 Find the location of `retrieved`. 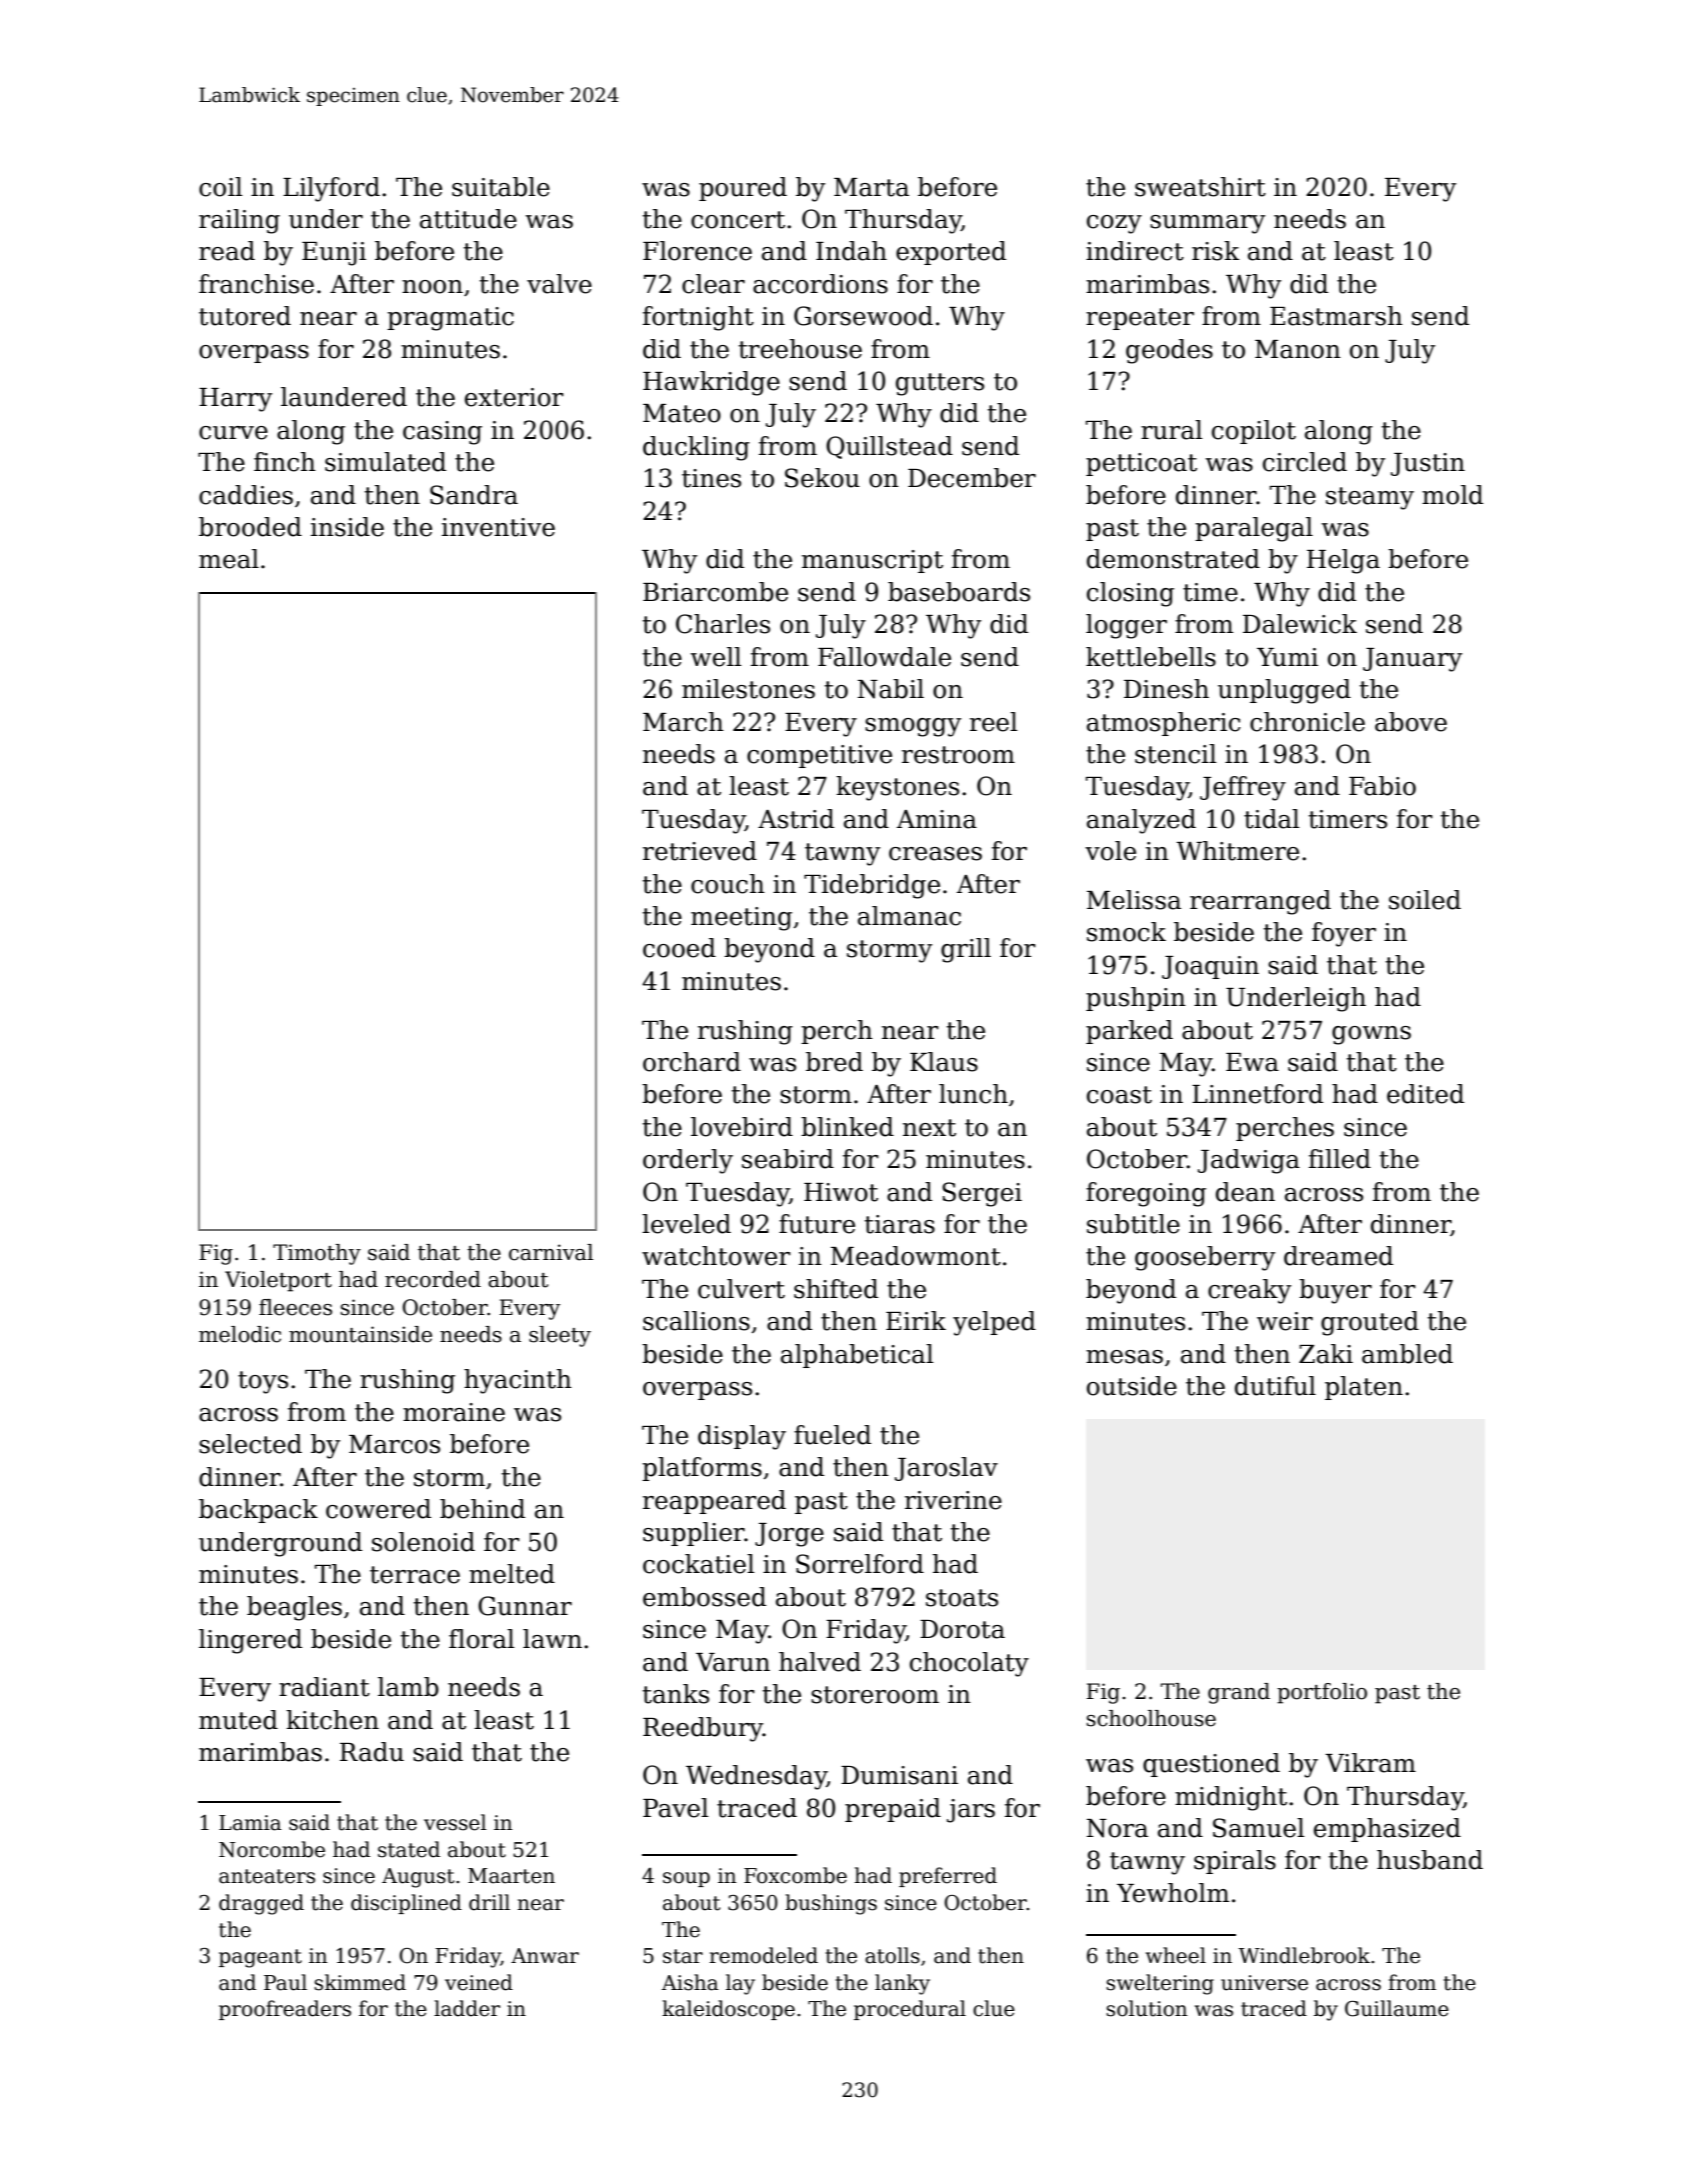

retrieved is located at coordinates (700, 851).
